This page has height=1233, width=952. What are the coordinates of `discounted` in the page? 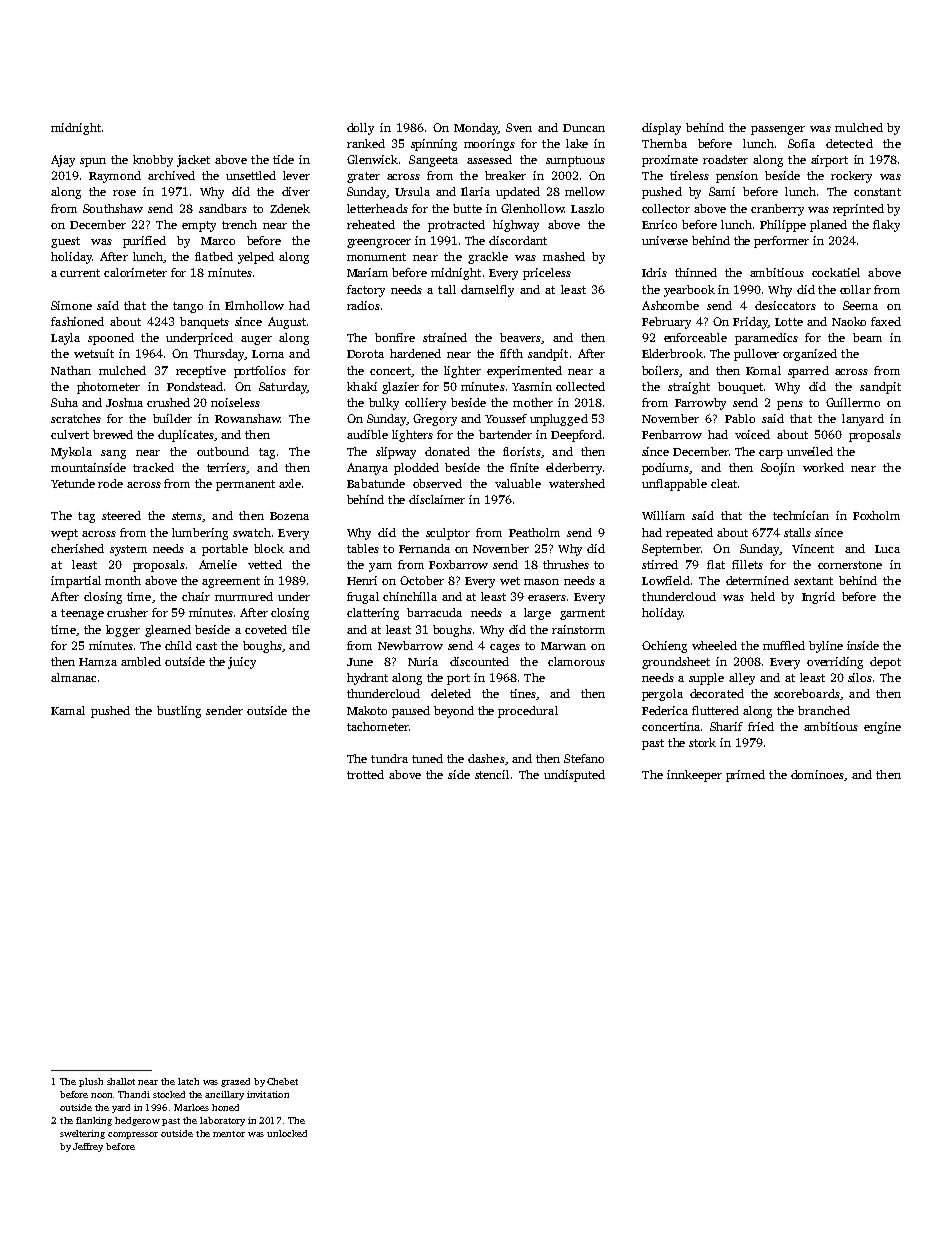 It's located at (479, 661).
